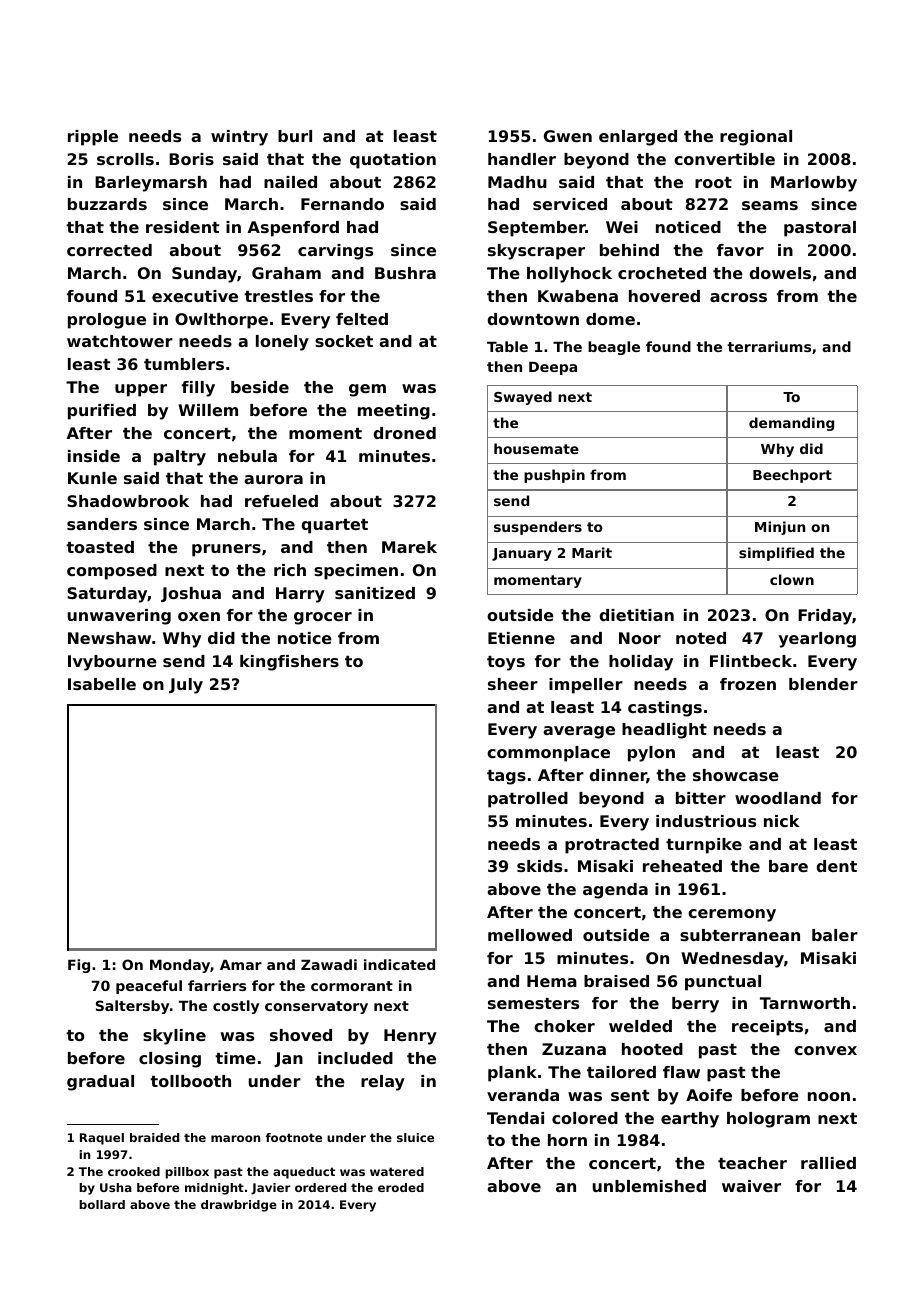 The height and width of the screenshot is (1311, 924). I want to click on crooked, so click(134, 1171).
